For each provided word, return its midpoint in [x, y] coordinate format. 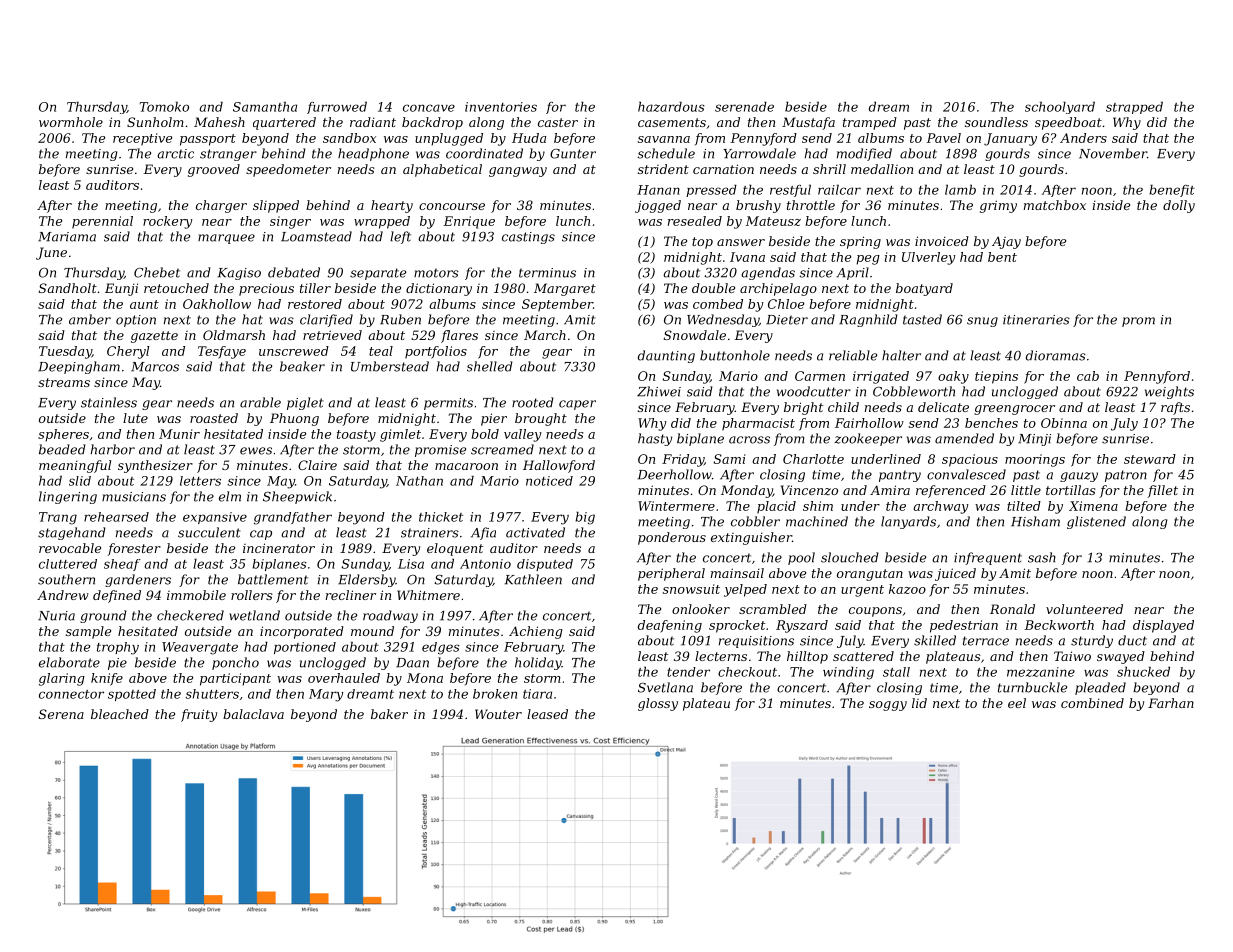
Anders [1083, 138]
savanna [664, 139]
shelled [490, 366]
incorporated [302, 632]
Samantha [265, 106]
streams [64, 382]
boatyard [924, 289]
